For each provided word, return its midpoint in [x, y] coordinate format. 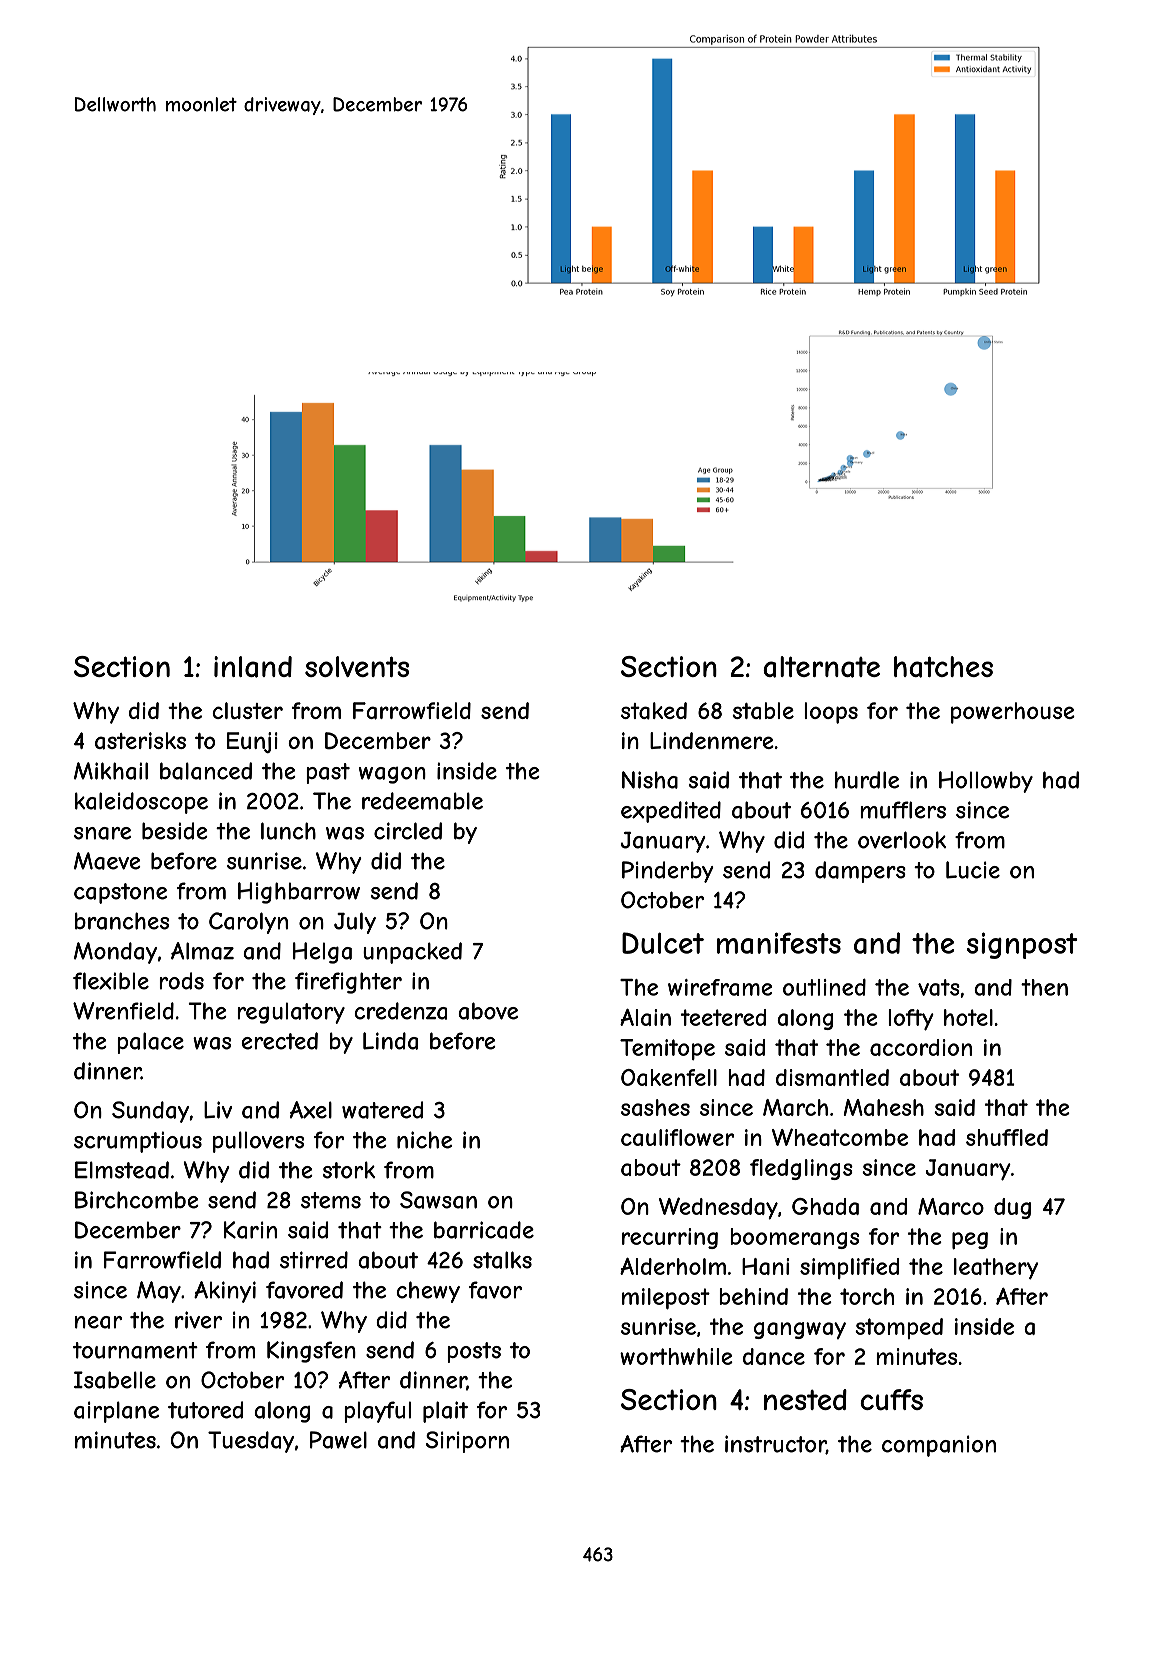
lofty [911, 1020]
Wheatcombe [840, 1137]
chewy [428, 1292]
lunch [288, 831]
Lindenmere [712, 740]
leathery [996, 1269]
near [98, 1322]
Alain [645, 1017]
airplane [116, 1412]
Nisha [650, 780]
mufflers [903, 810]
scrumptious [138, 1142]
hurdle [867, 780]
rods [181, 981]
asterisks [140, 741]
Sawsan [438, 1200]
